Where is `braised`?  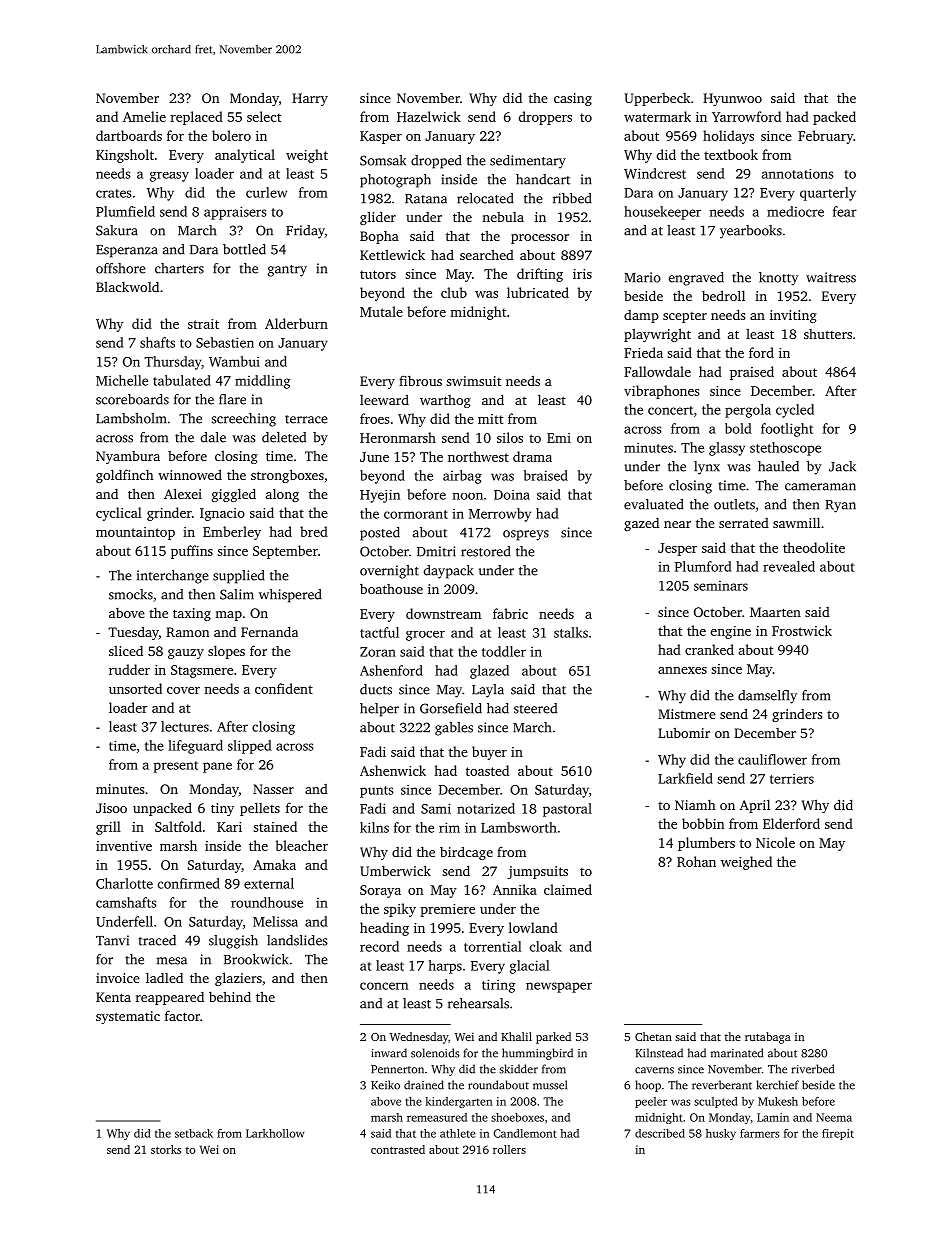
braised is located at coordinates (546, 475).
